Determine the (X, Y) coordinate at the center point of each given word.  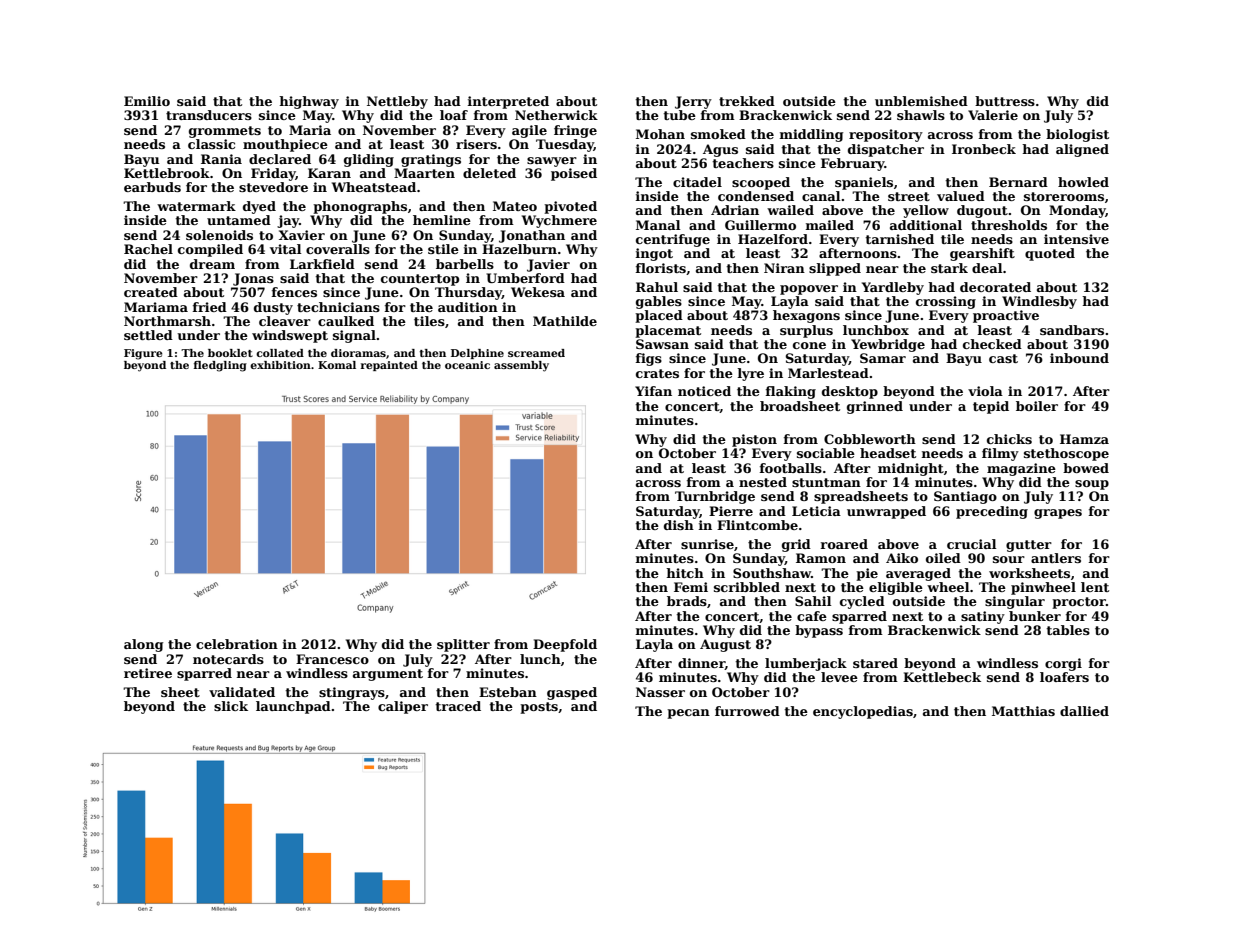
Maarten (424, 173)
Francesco (332, 659)
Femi (691, 587)
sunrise (707, 544)
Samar (883, 358)
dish (679, 525)
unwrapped (886, 512)
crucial (971, 544)
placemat (668, 331)
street (909, 196)
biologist (1077, 135)
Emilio (147, 101)
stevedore (273, 187)
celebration (237, 644)
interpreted (508, 102)
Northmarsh (167, 321)
